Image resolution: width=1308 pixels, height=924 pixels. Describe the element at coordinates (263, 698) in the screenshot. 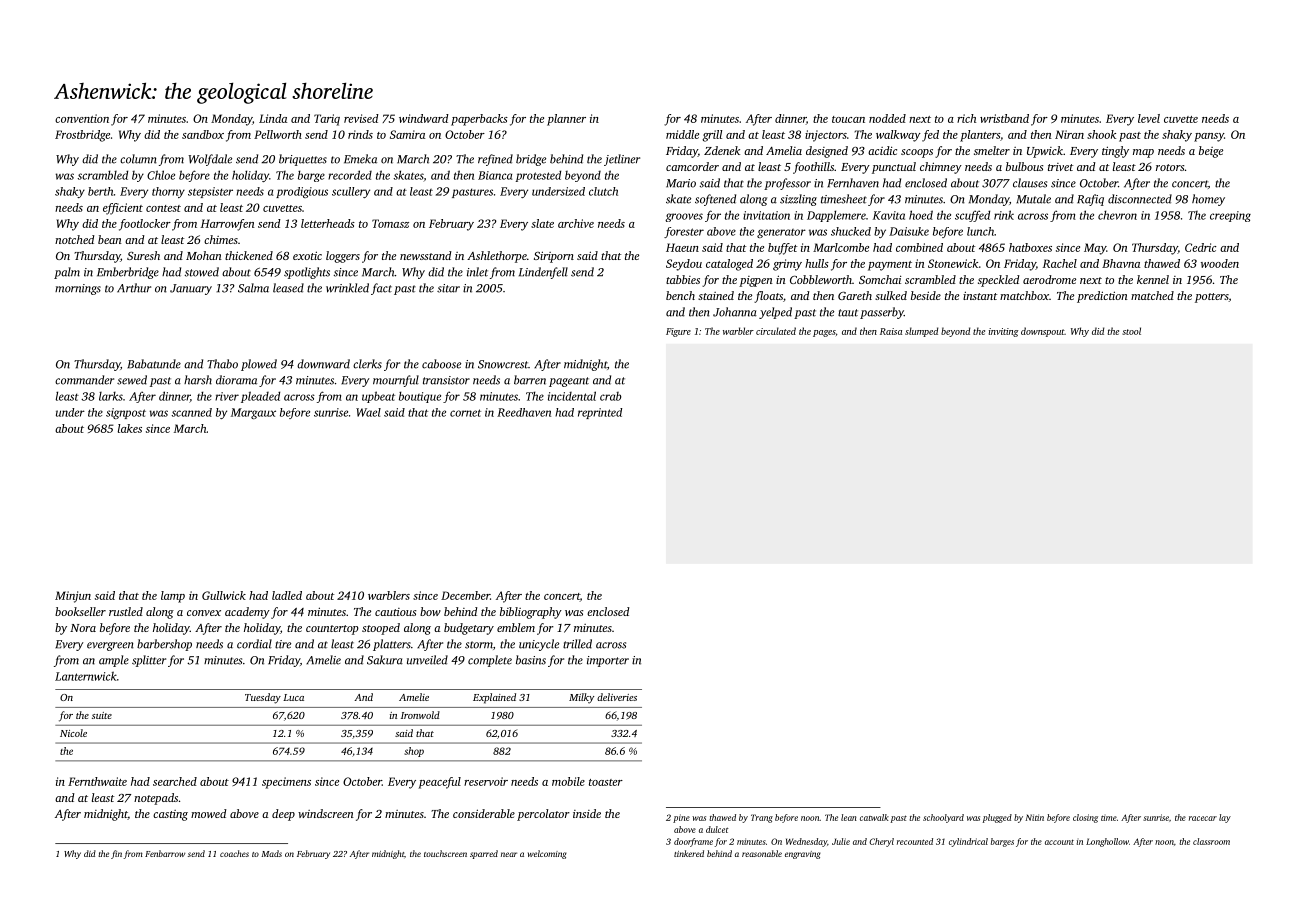

I see `Tuesday` at that location.
